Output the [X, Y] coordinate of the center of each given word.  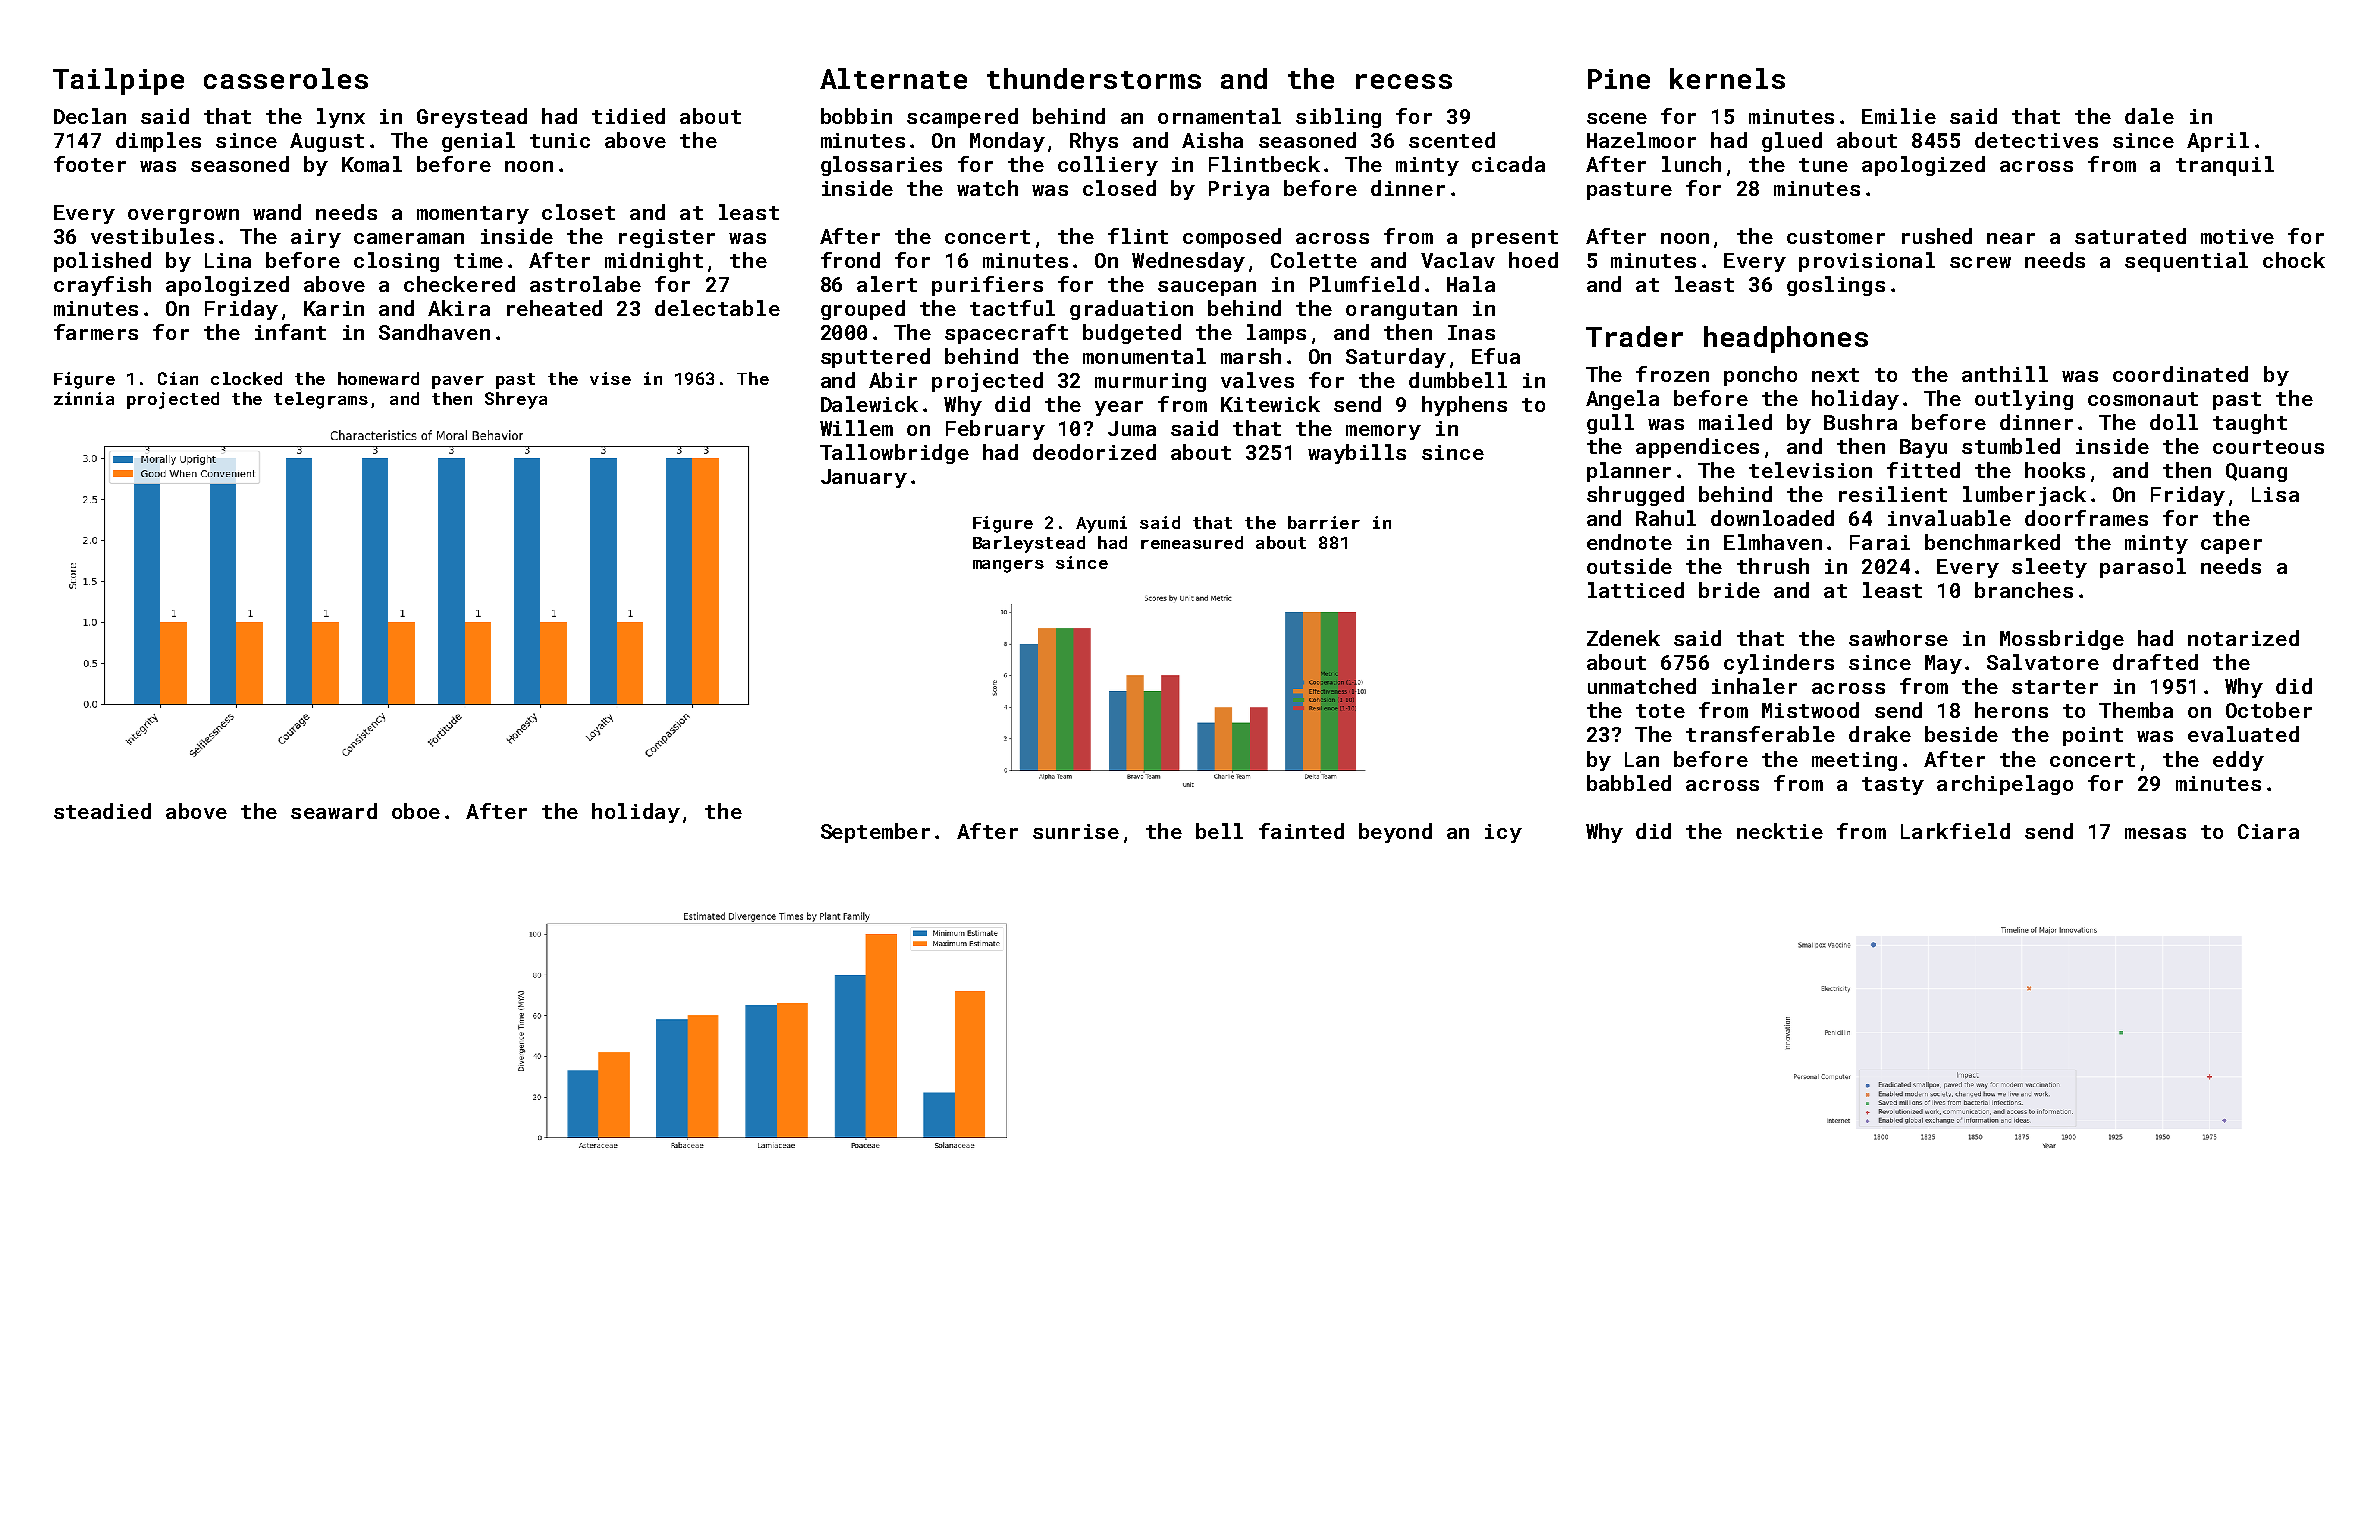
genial [478, 142]
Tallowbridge [894, 454]
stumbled [2011, 446]
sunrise [1076, 831]
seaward [334, 811]
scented [1452, 140]
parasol [2143, 568]
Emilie [1899, 116]
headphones [1786, 339]
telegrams [321, 400]
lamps [1276, 334]
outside [1629, 566]
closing [396, 262]
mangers [1008, 566]
